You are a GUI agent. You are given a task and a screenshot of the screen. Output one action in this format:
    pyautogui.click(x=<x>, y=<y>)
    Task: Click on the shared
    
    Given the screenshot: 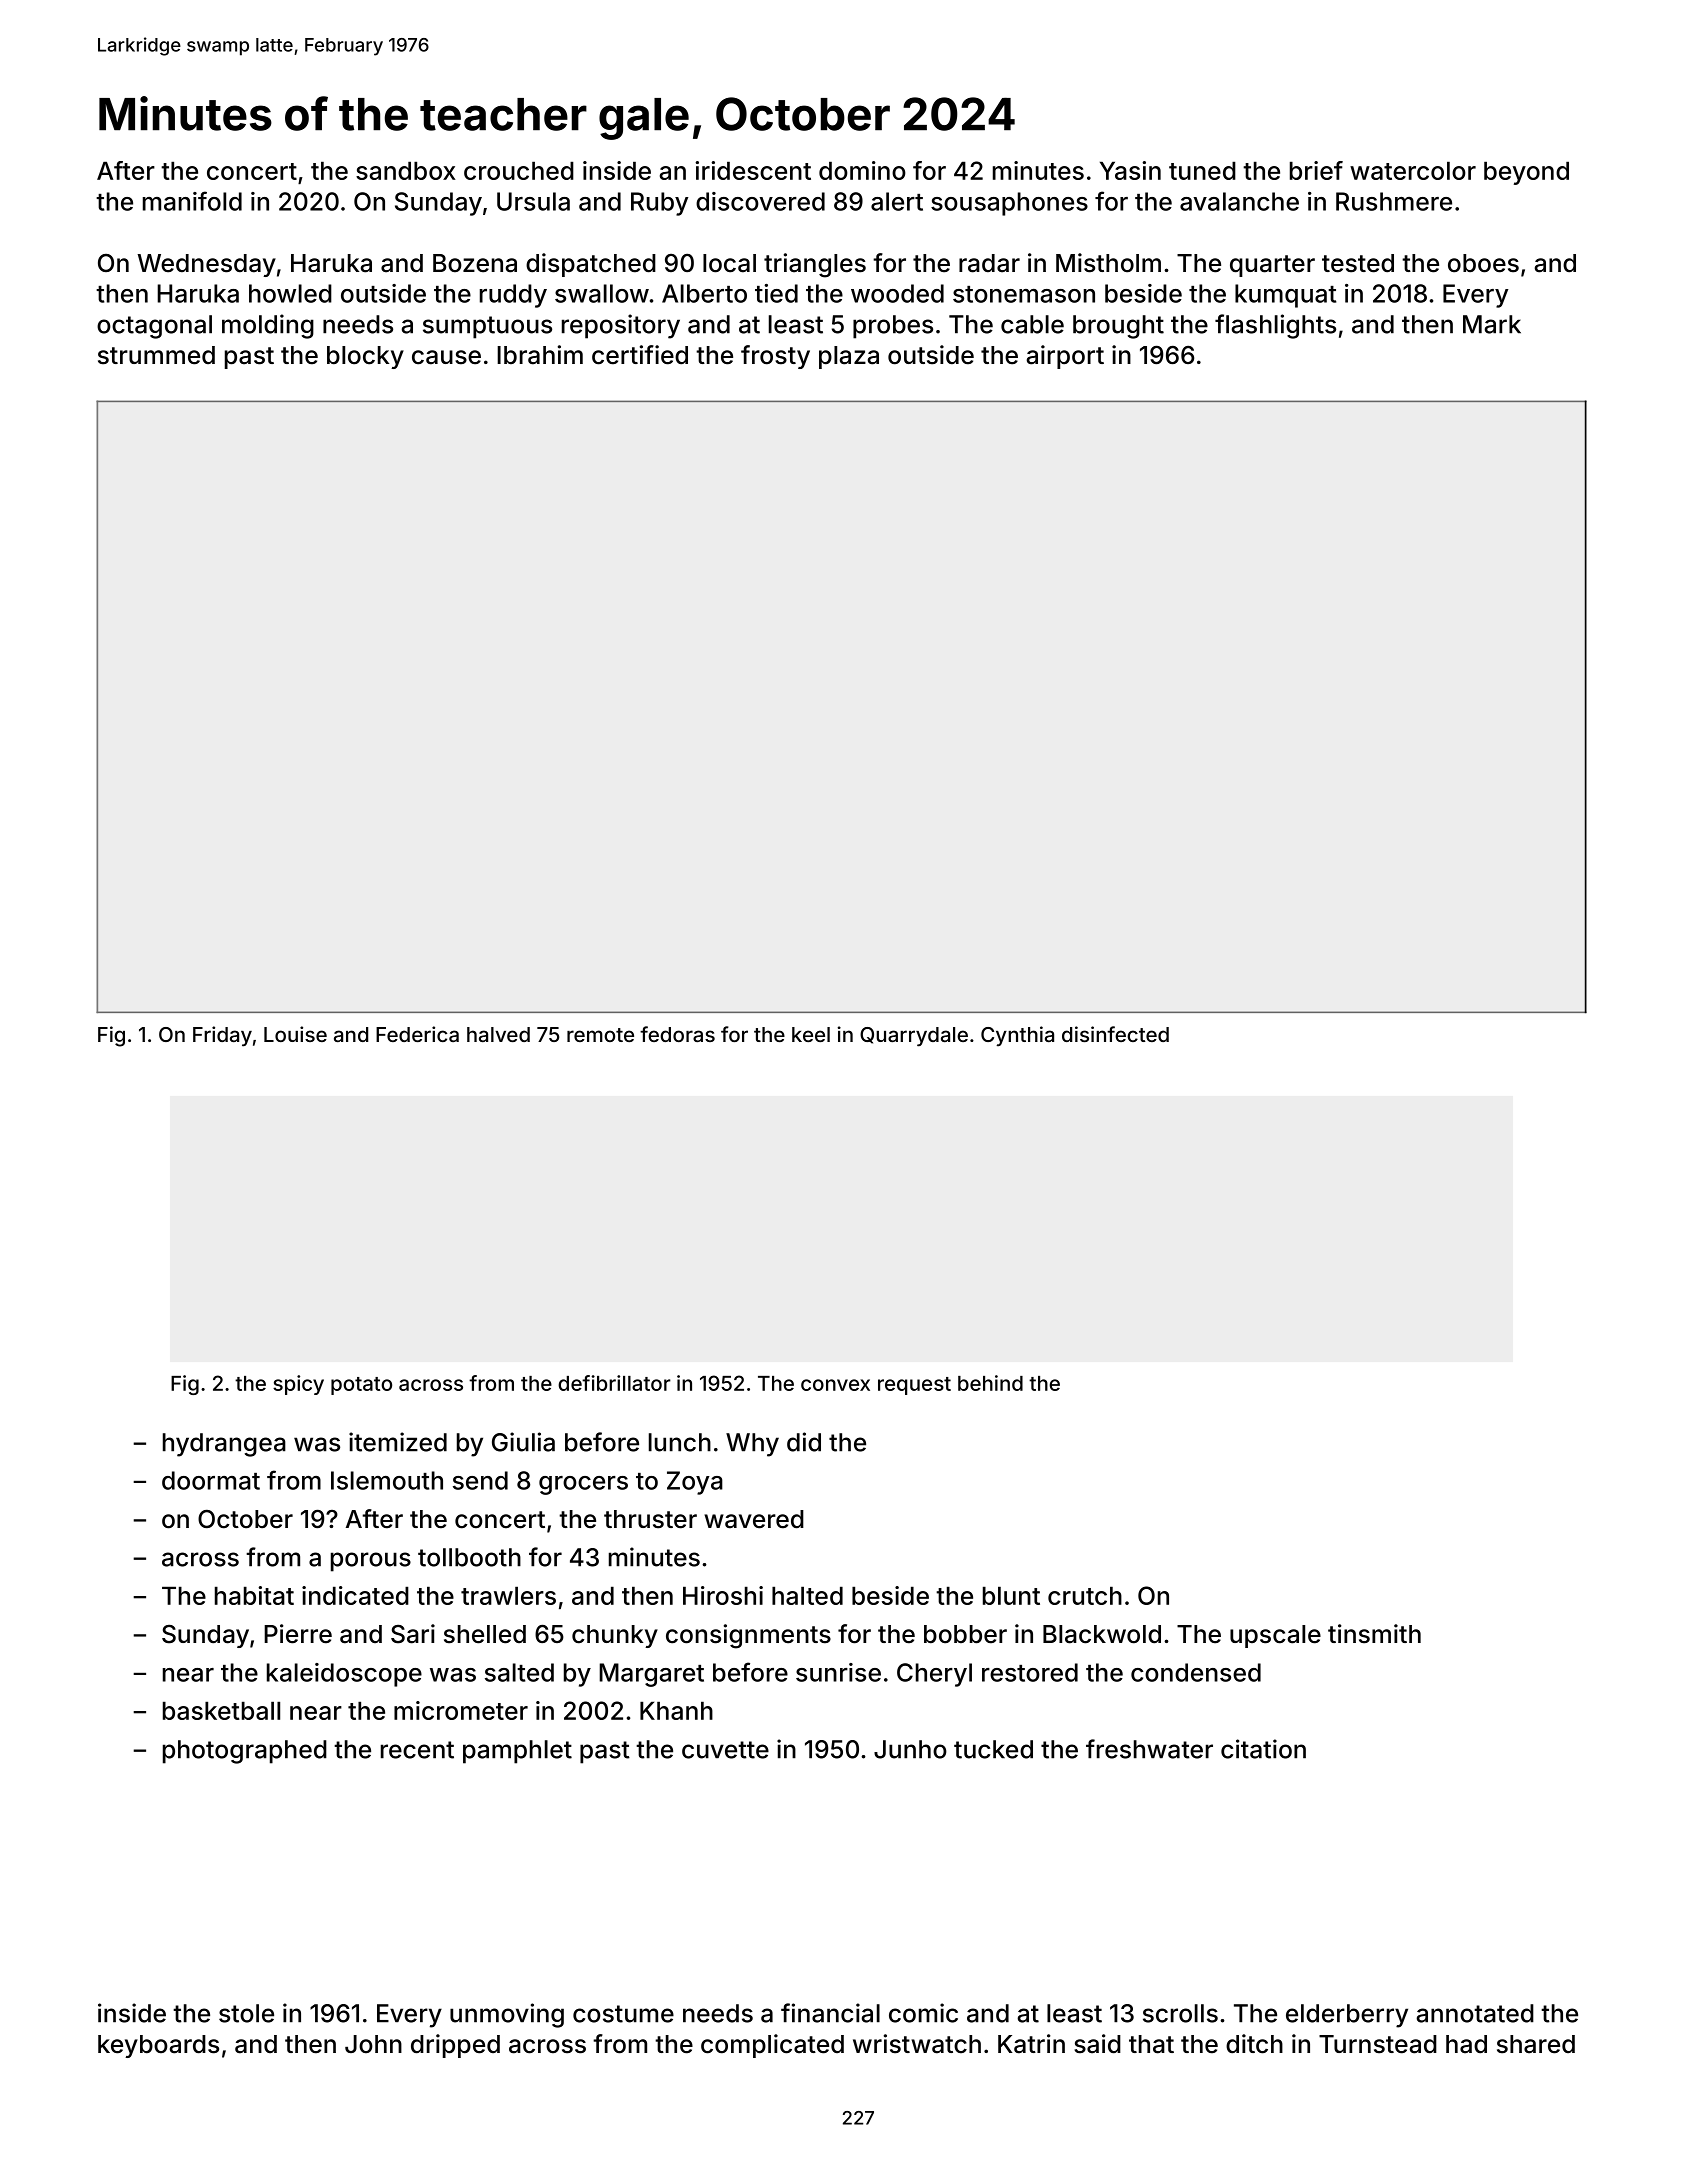 What is the action you would take?
    pyautogui.click(x=1536, y=2044)
